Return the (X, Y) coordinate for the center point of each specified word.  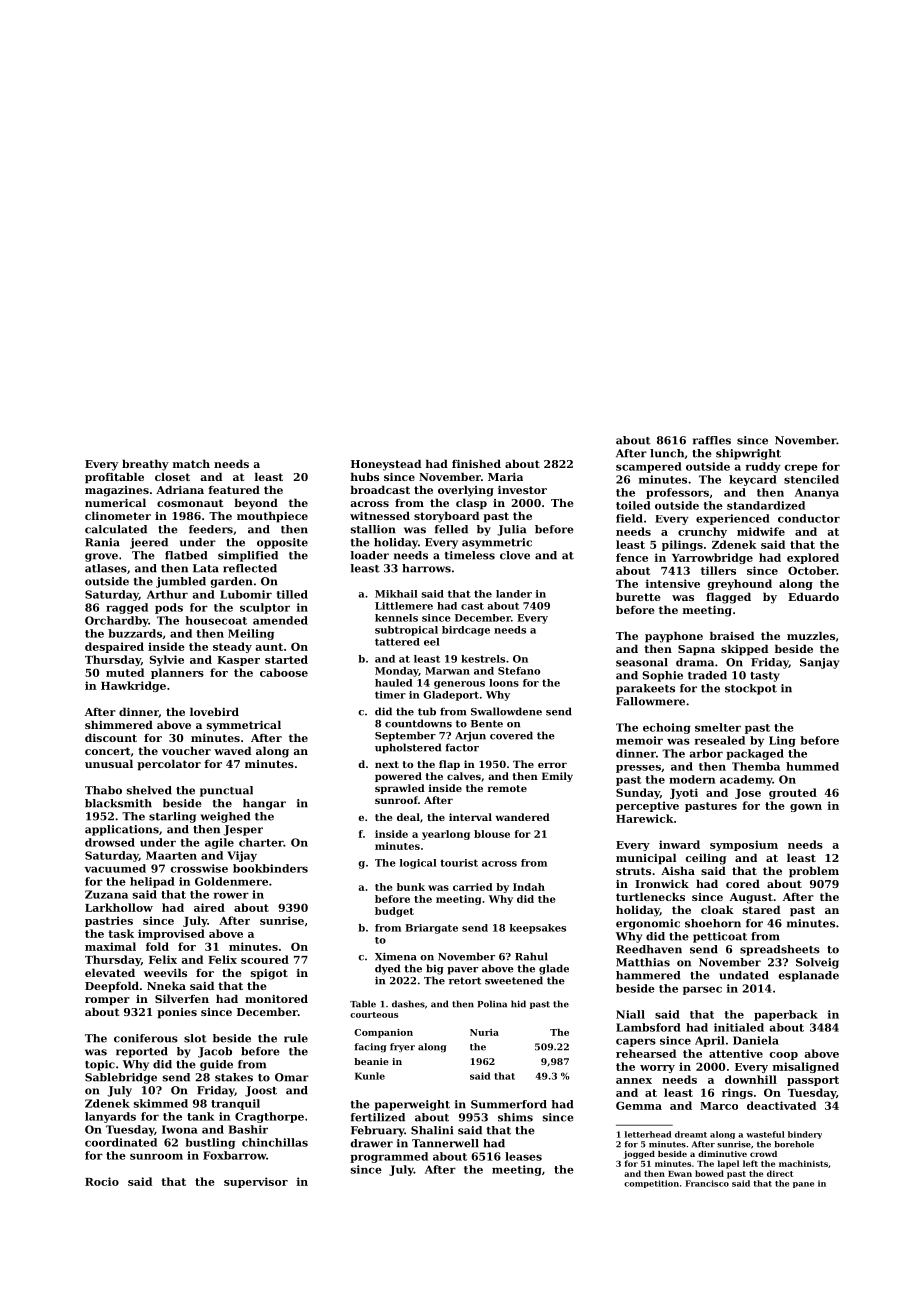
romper (107, 1001)
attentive (736, 1053)
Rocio (102, 1181)
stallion (373, 529)
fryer (402, 1047)
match (191, 463)
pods (169, 608)
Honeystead (386, 465)
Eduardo (813, 596)
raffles (712, 440)
